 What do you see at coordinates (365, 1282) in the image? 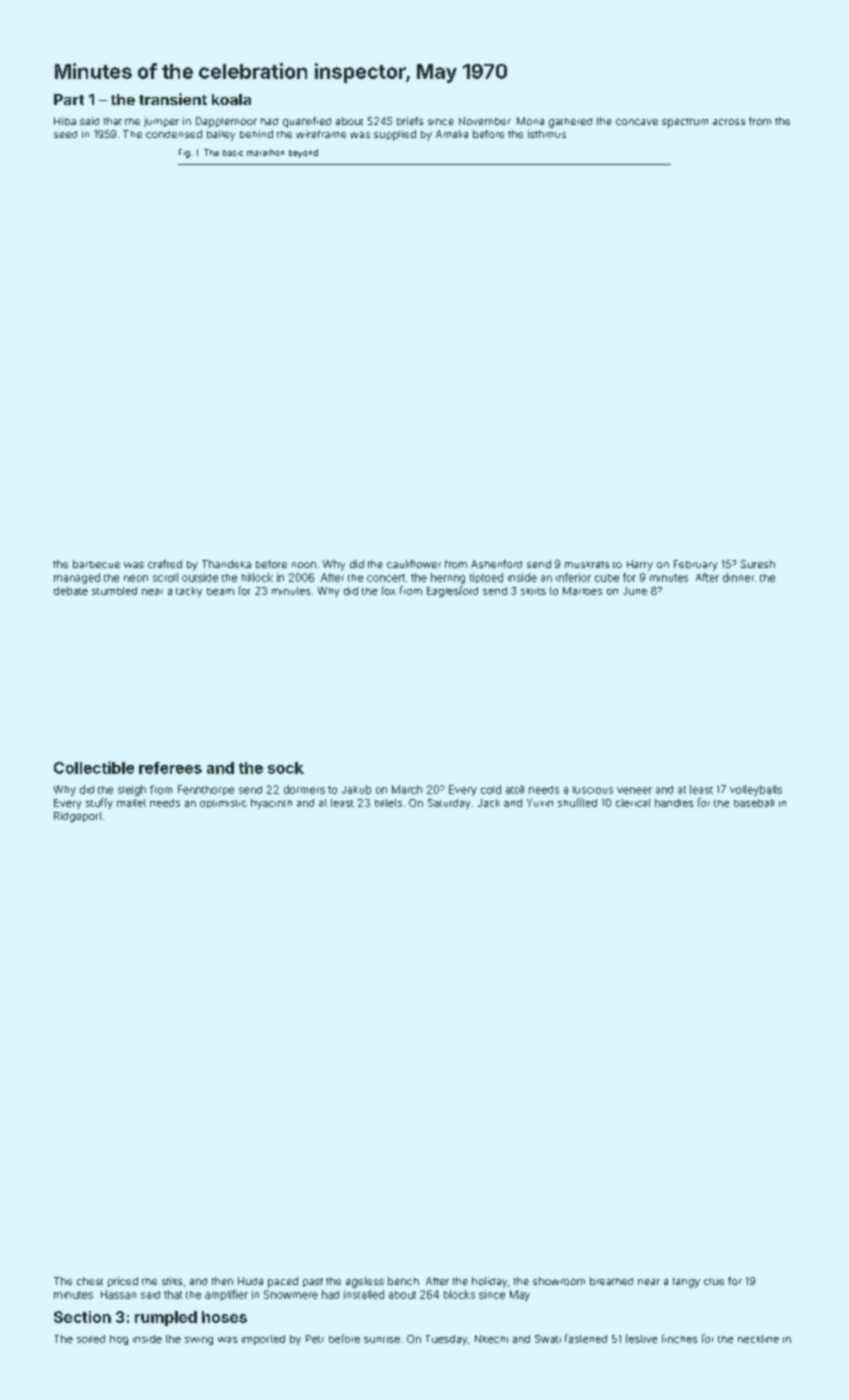
I see `ageless` at bounding box center [365, 1282].
